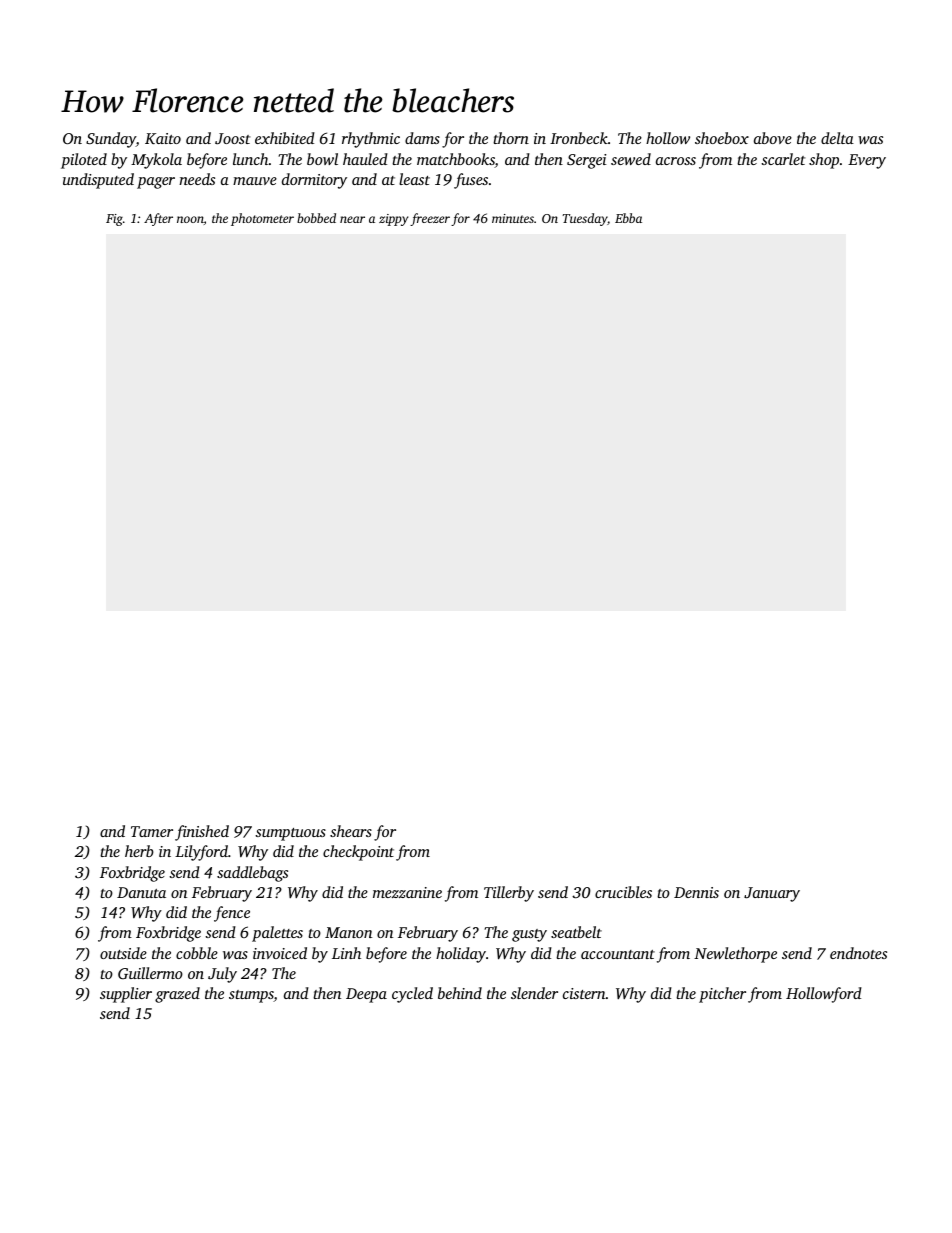 Image resolution: width=952 pixels, height=1233 pixels. Describe the element at coordinates (222, 975) in the image. I see `July` at that location.
